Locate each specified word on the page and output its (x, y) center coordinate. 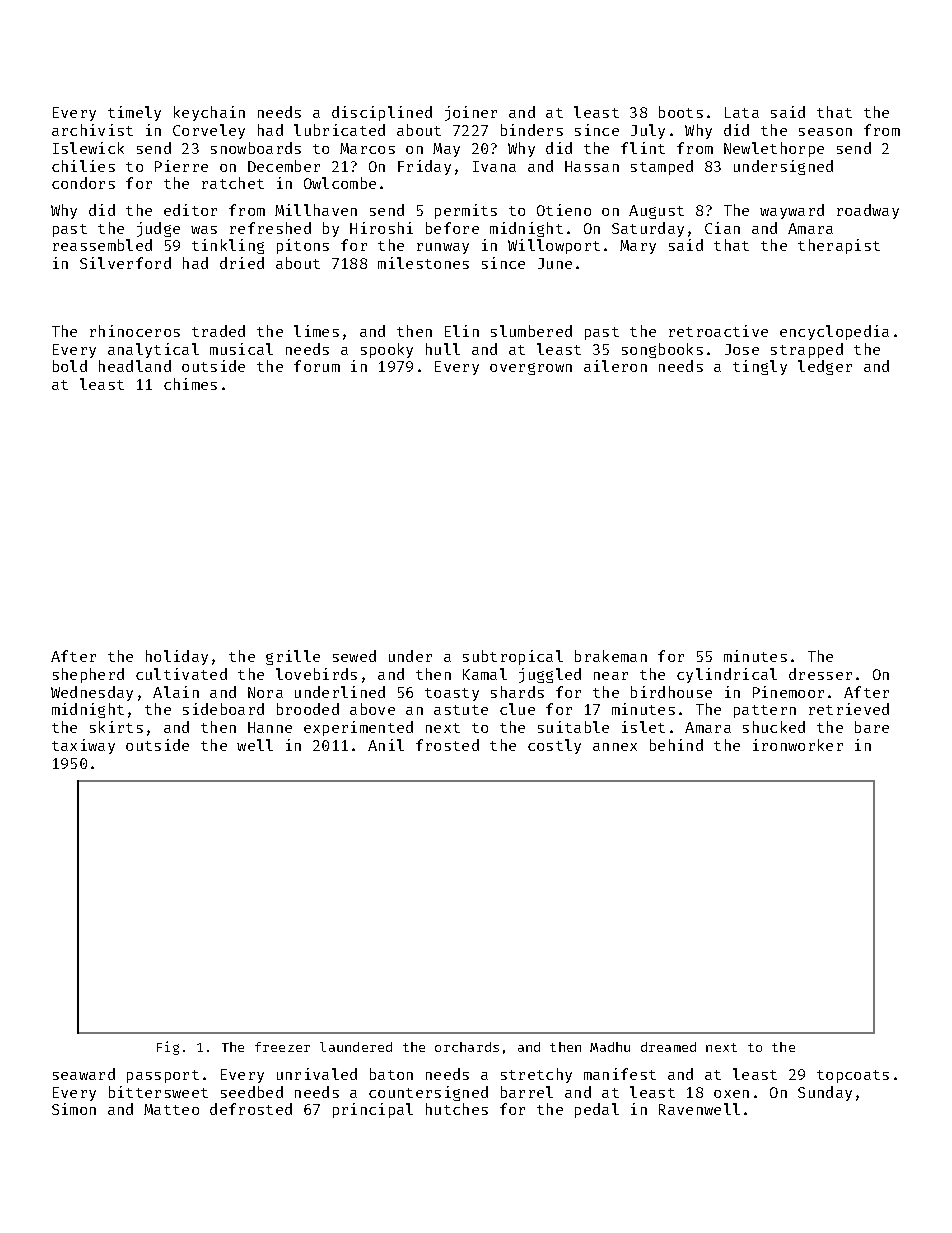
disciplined (382, 113)
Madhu (610, 1047)
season (825, 132)
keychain (209, 113)
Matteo (171, 1109)
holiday (177, 657)
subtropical (513, 657)
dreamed (668, 1047)
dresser (820, 674)
